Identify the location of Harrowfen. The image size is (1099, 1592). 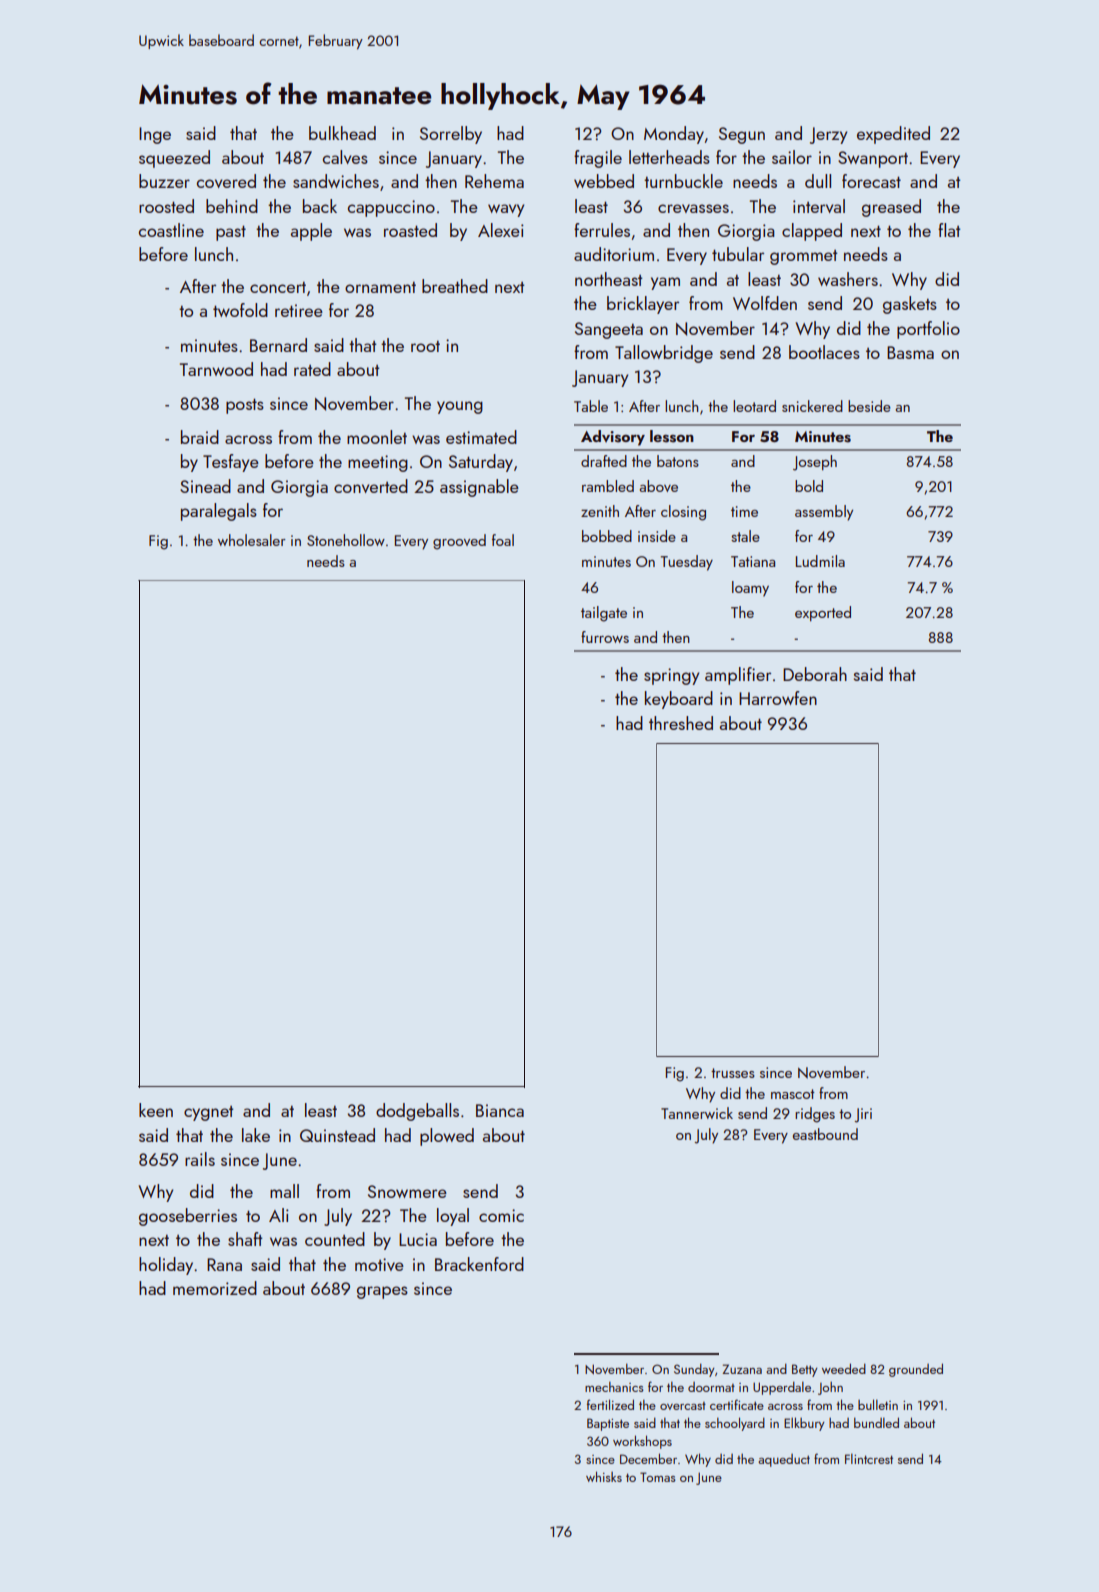
(778, 698).
